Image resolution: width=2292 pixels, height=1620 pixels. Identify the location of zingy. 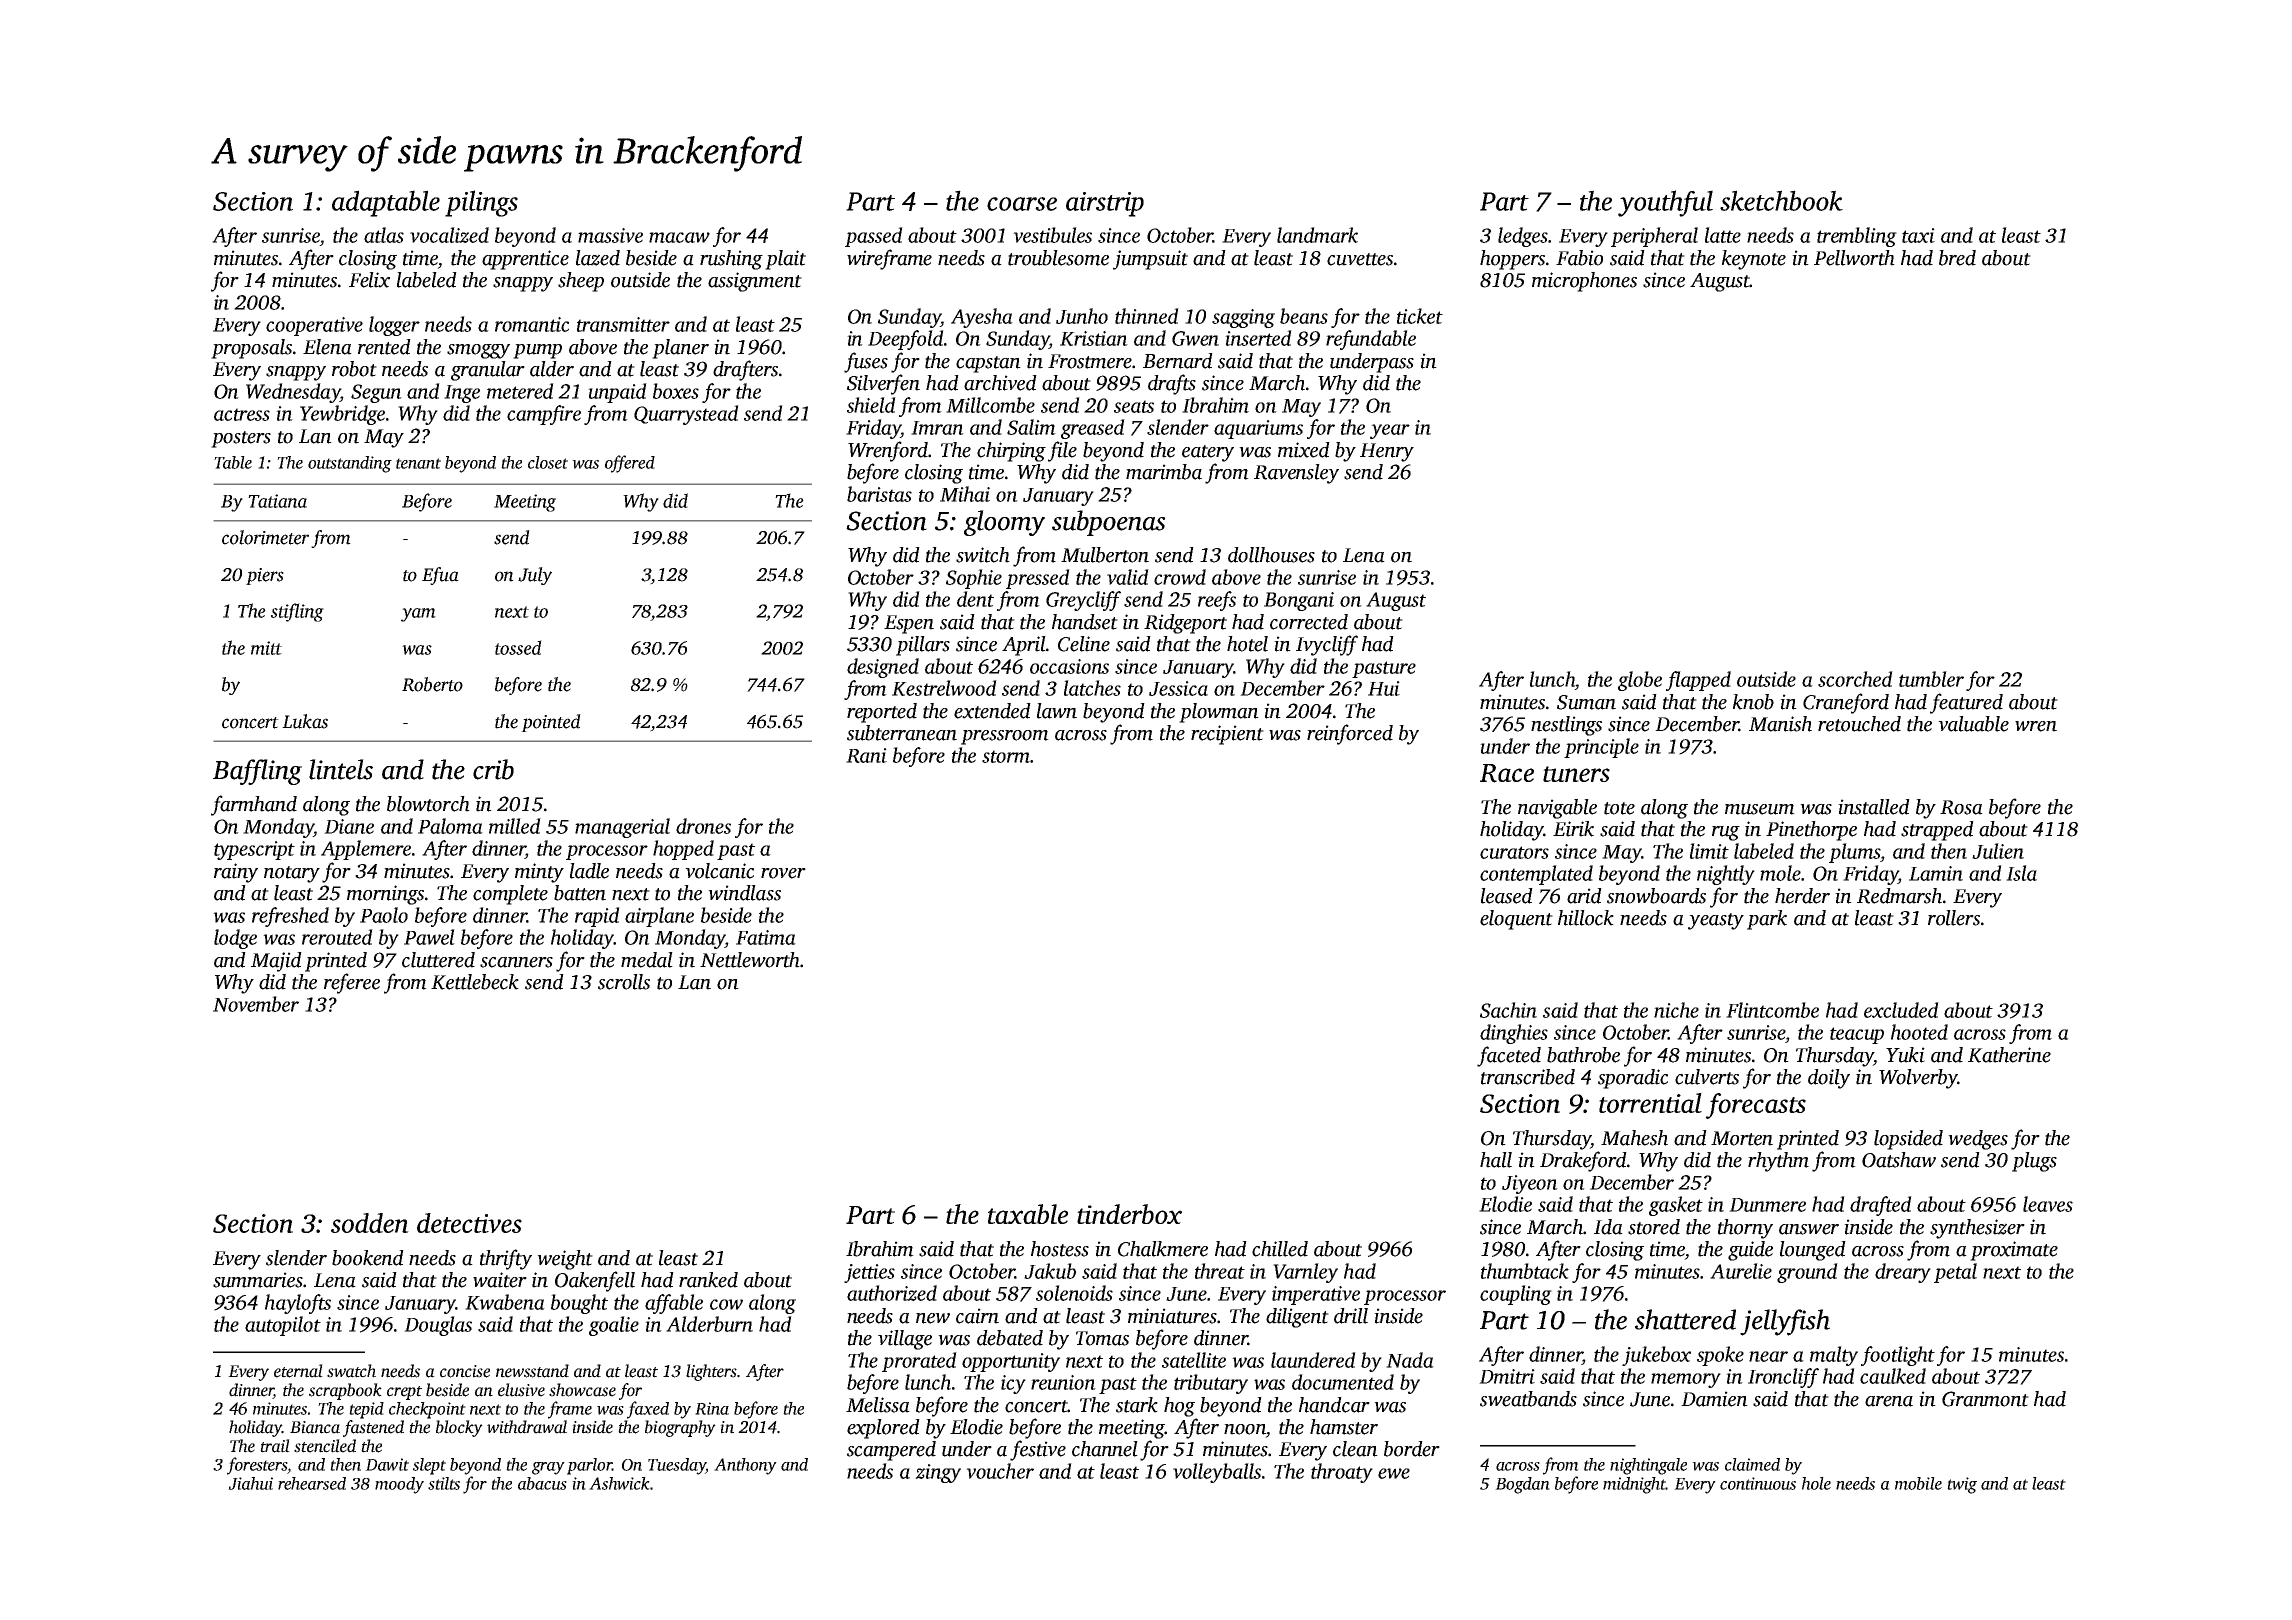
(938, 1473).
